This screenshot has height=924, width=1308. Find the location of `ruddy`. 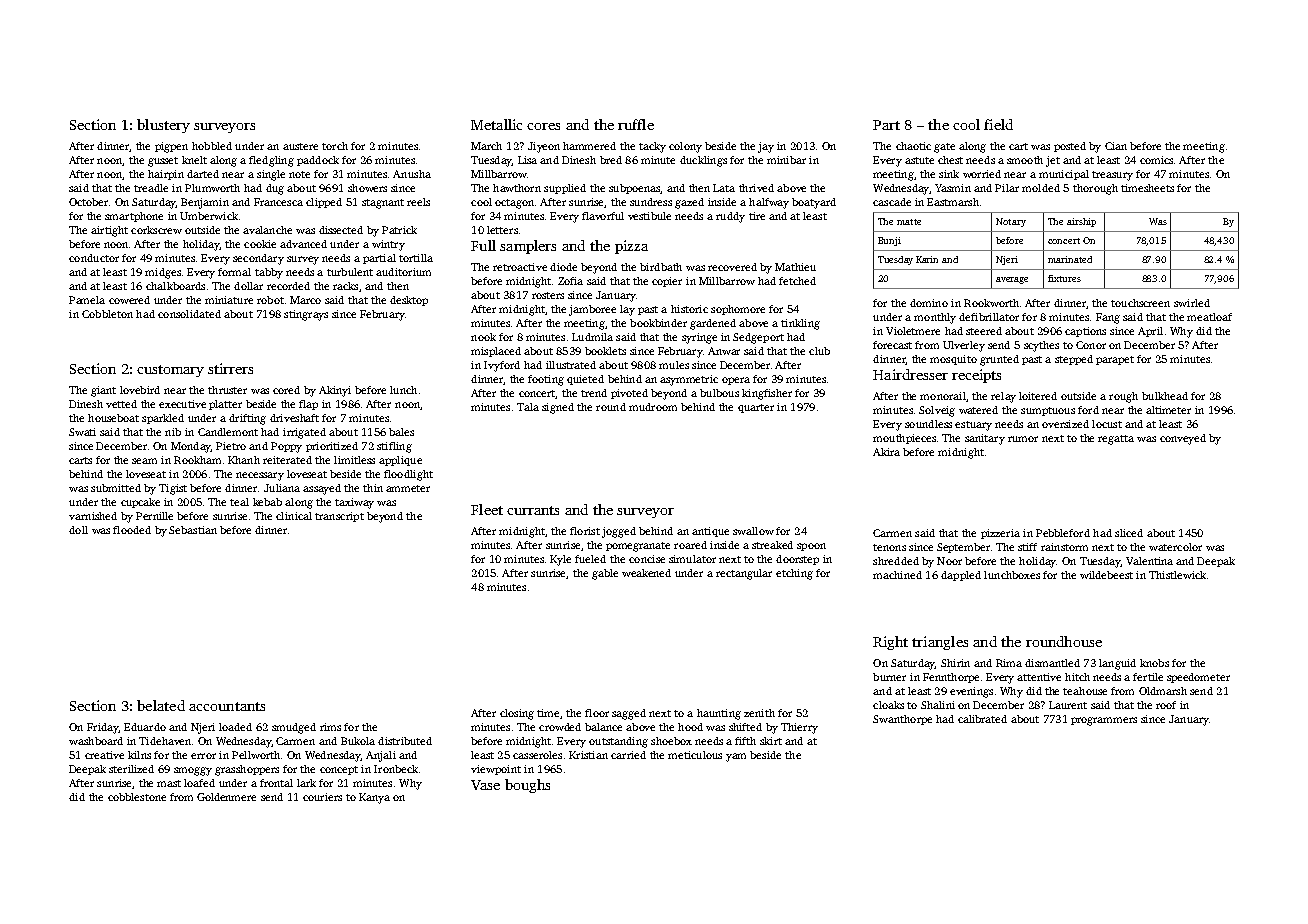

ruddy is located at coordinates (730, 217).
